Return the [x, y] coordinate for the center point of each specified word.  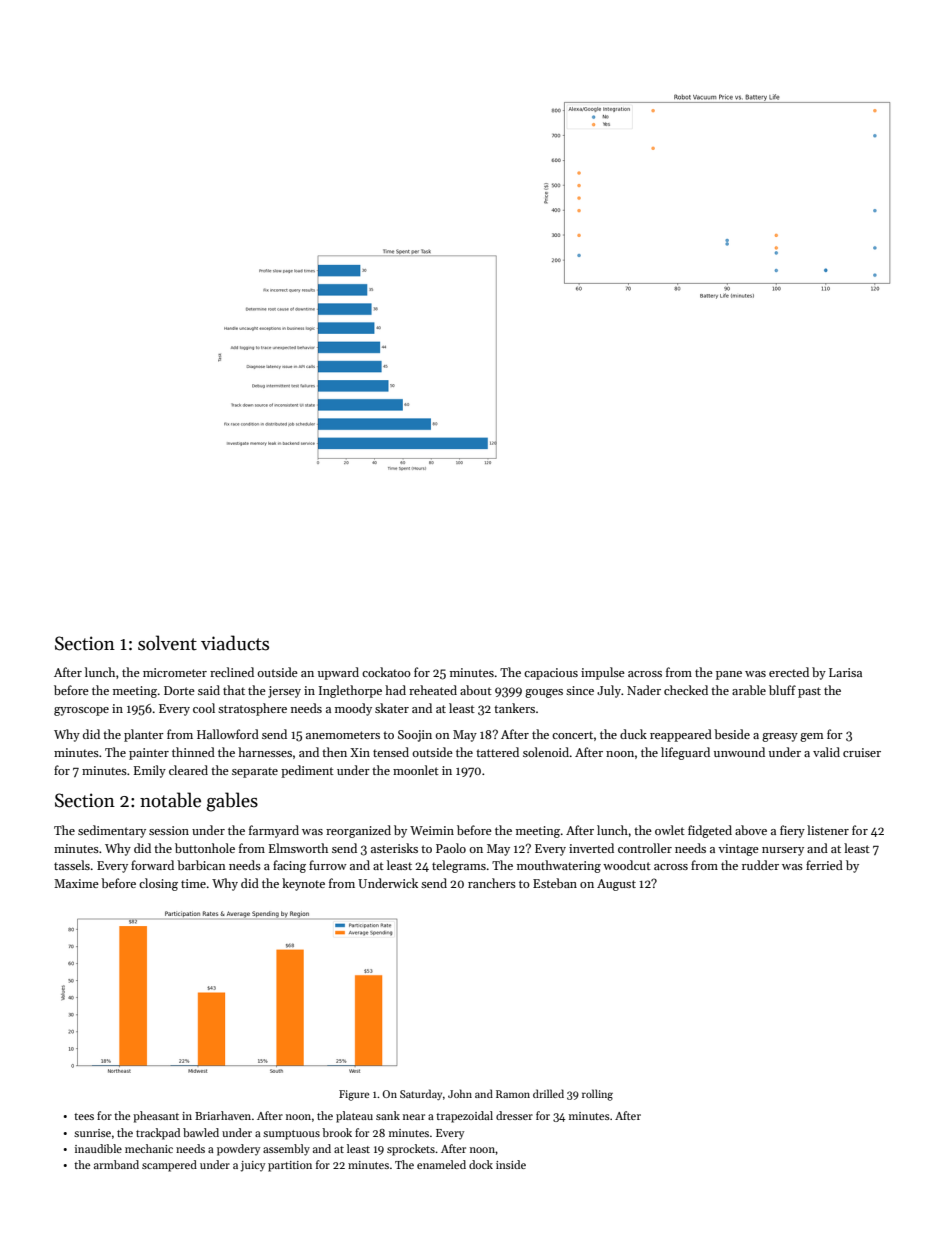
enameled [441, 1164]
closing [158, 884]
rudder [760, 865]
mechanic [149, 1148]
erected [789, 672]
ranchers [492, 883]
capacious [551, 674]
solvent [167, 643]
